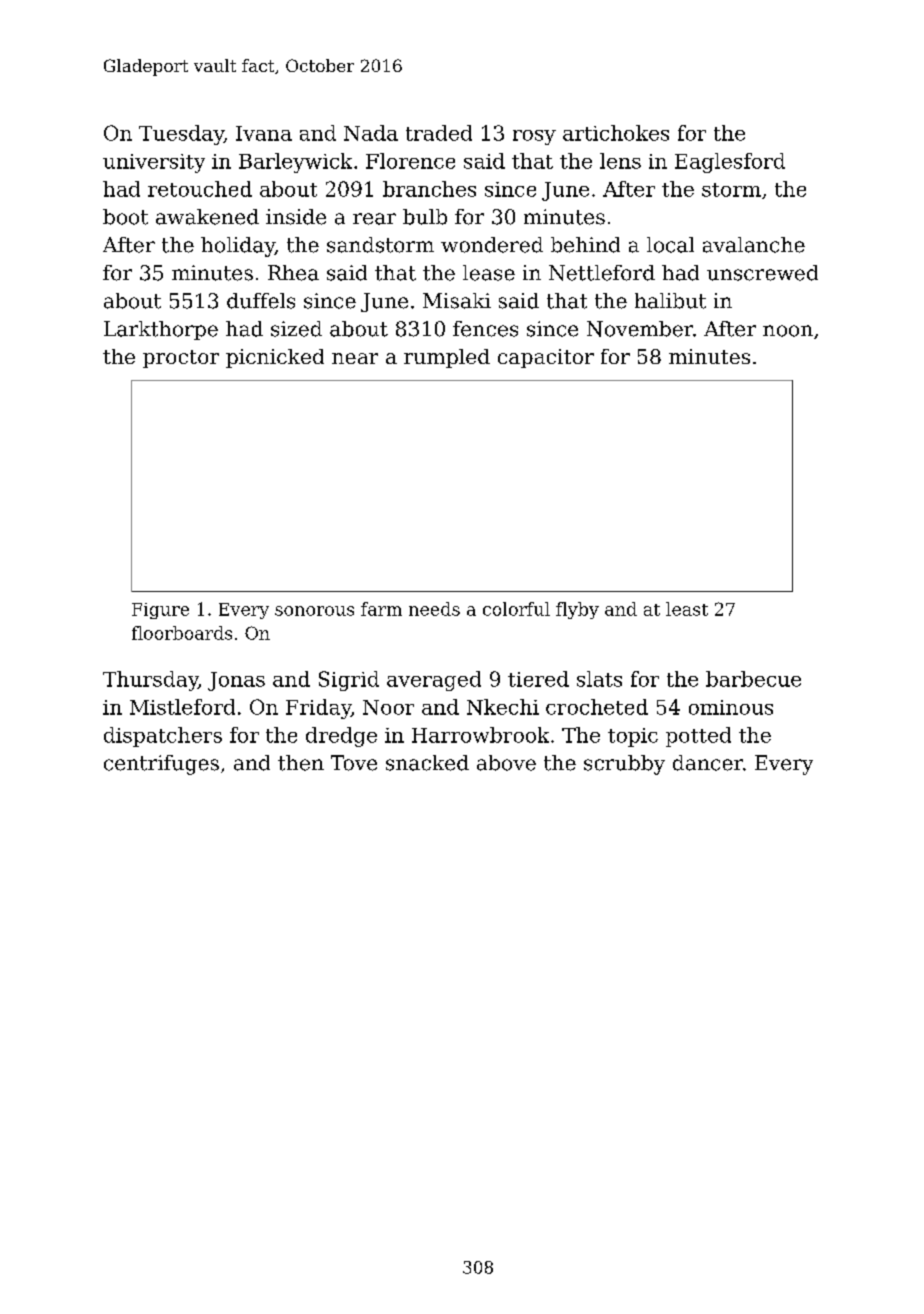  Describe the element at coordinates (624, 765) in the screenshot. I see `scrubby` at that location.
